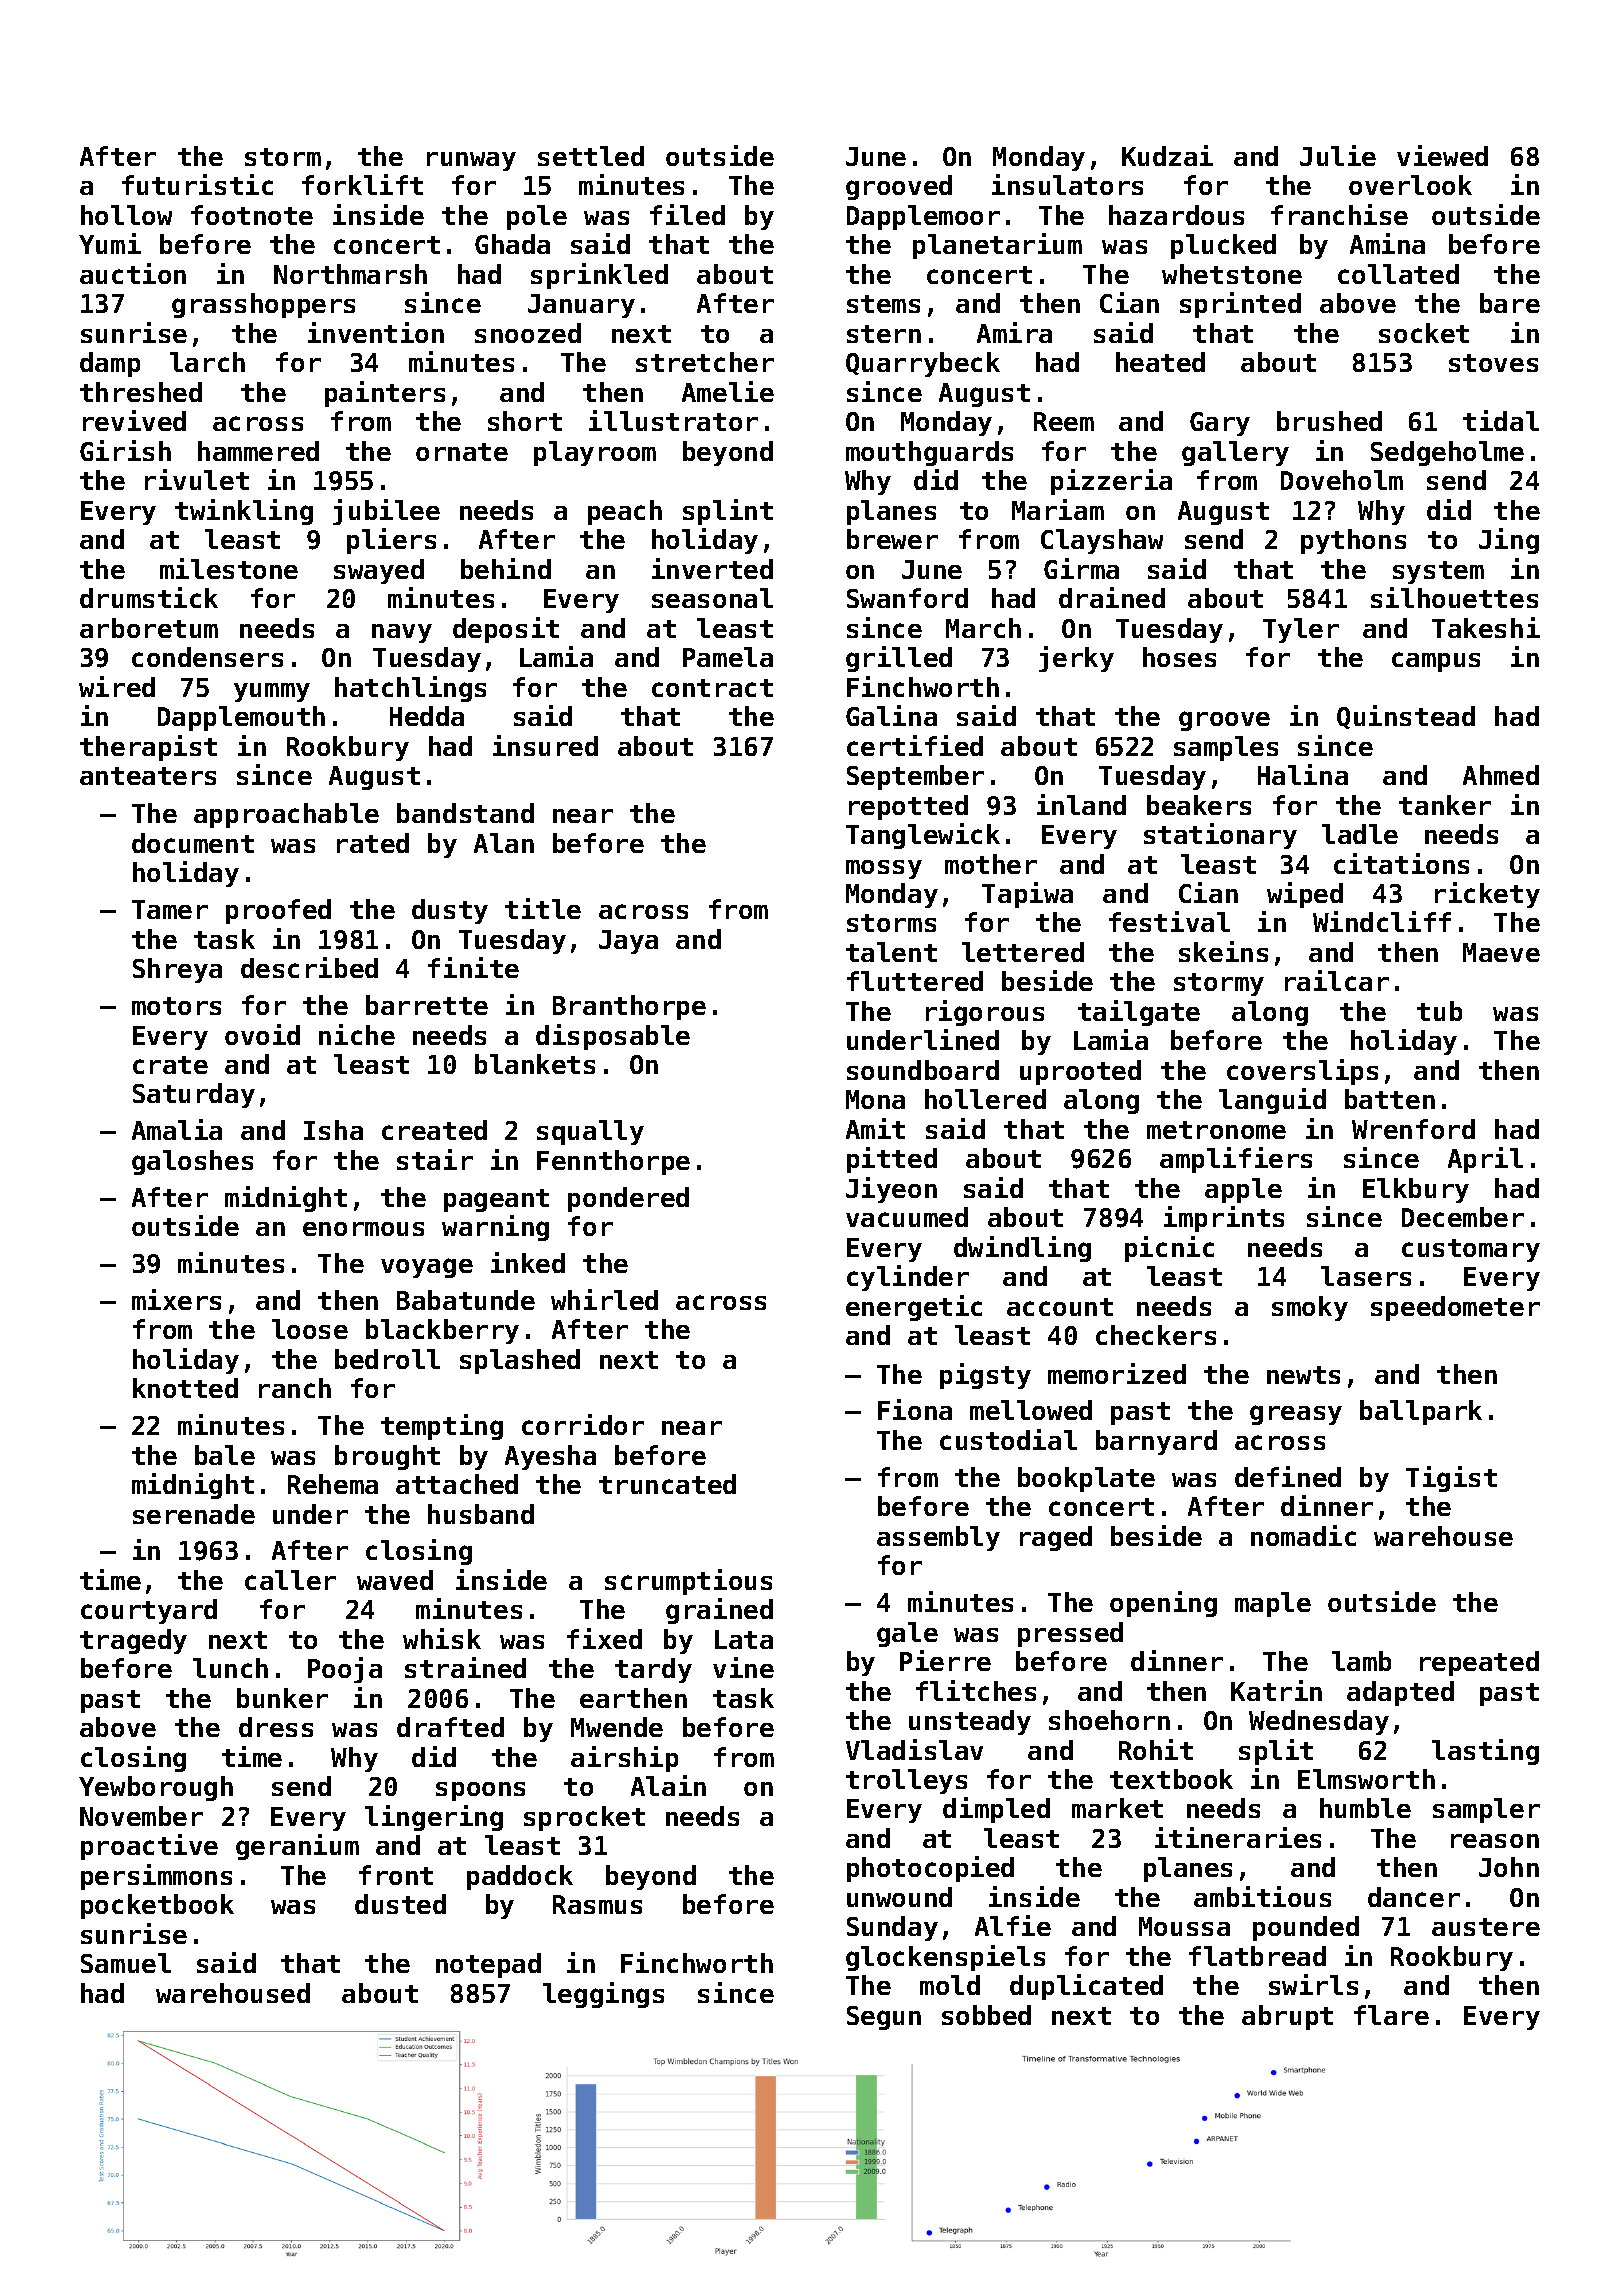  What do you see at coordinates (427, 716) in the page?
I see `Hedda` at bounding box center [427, 716].
